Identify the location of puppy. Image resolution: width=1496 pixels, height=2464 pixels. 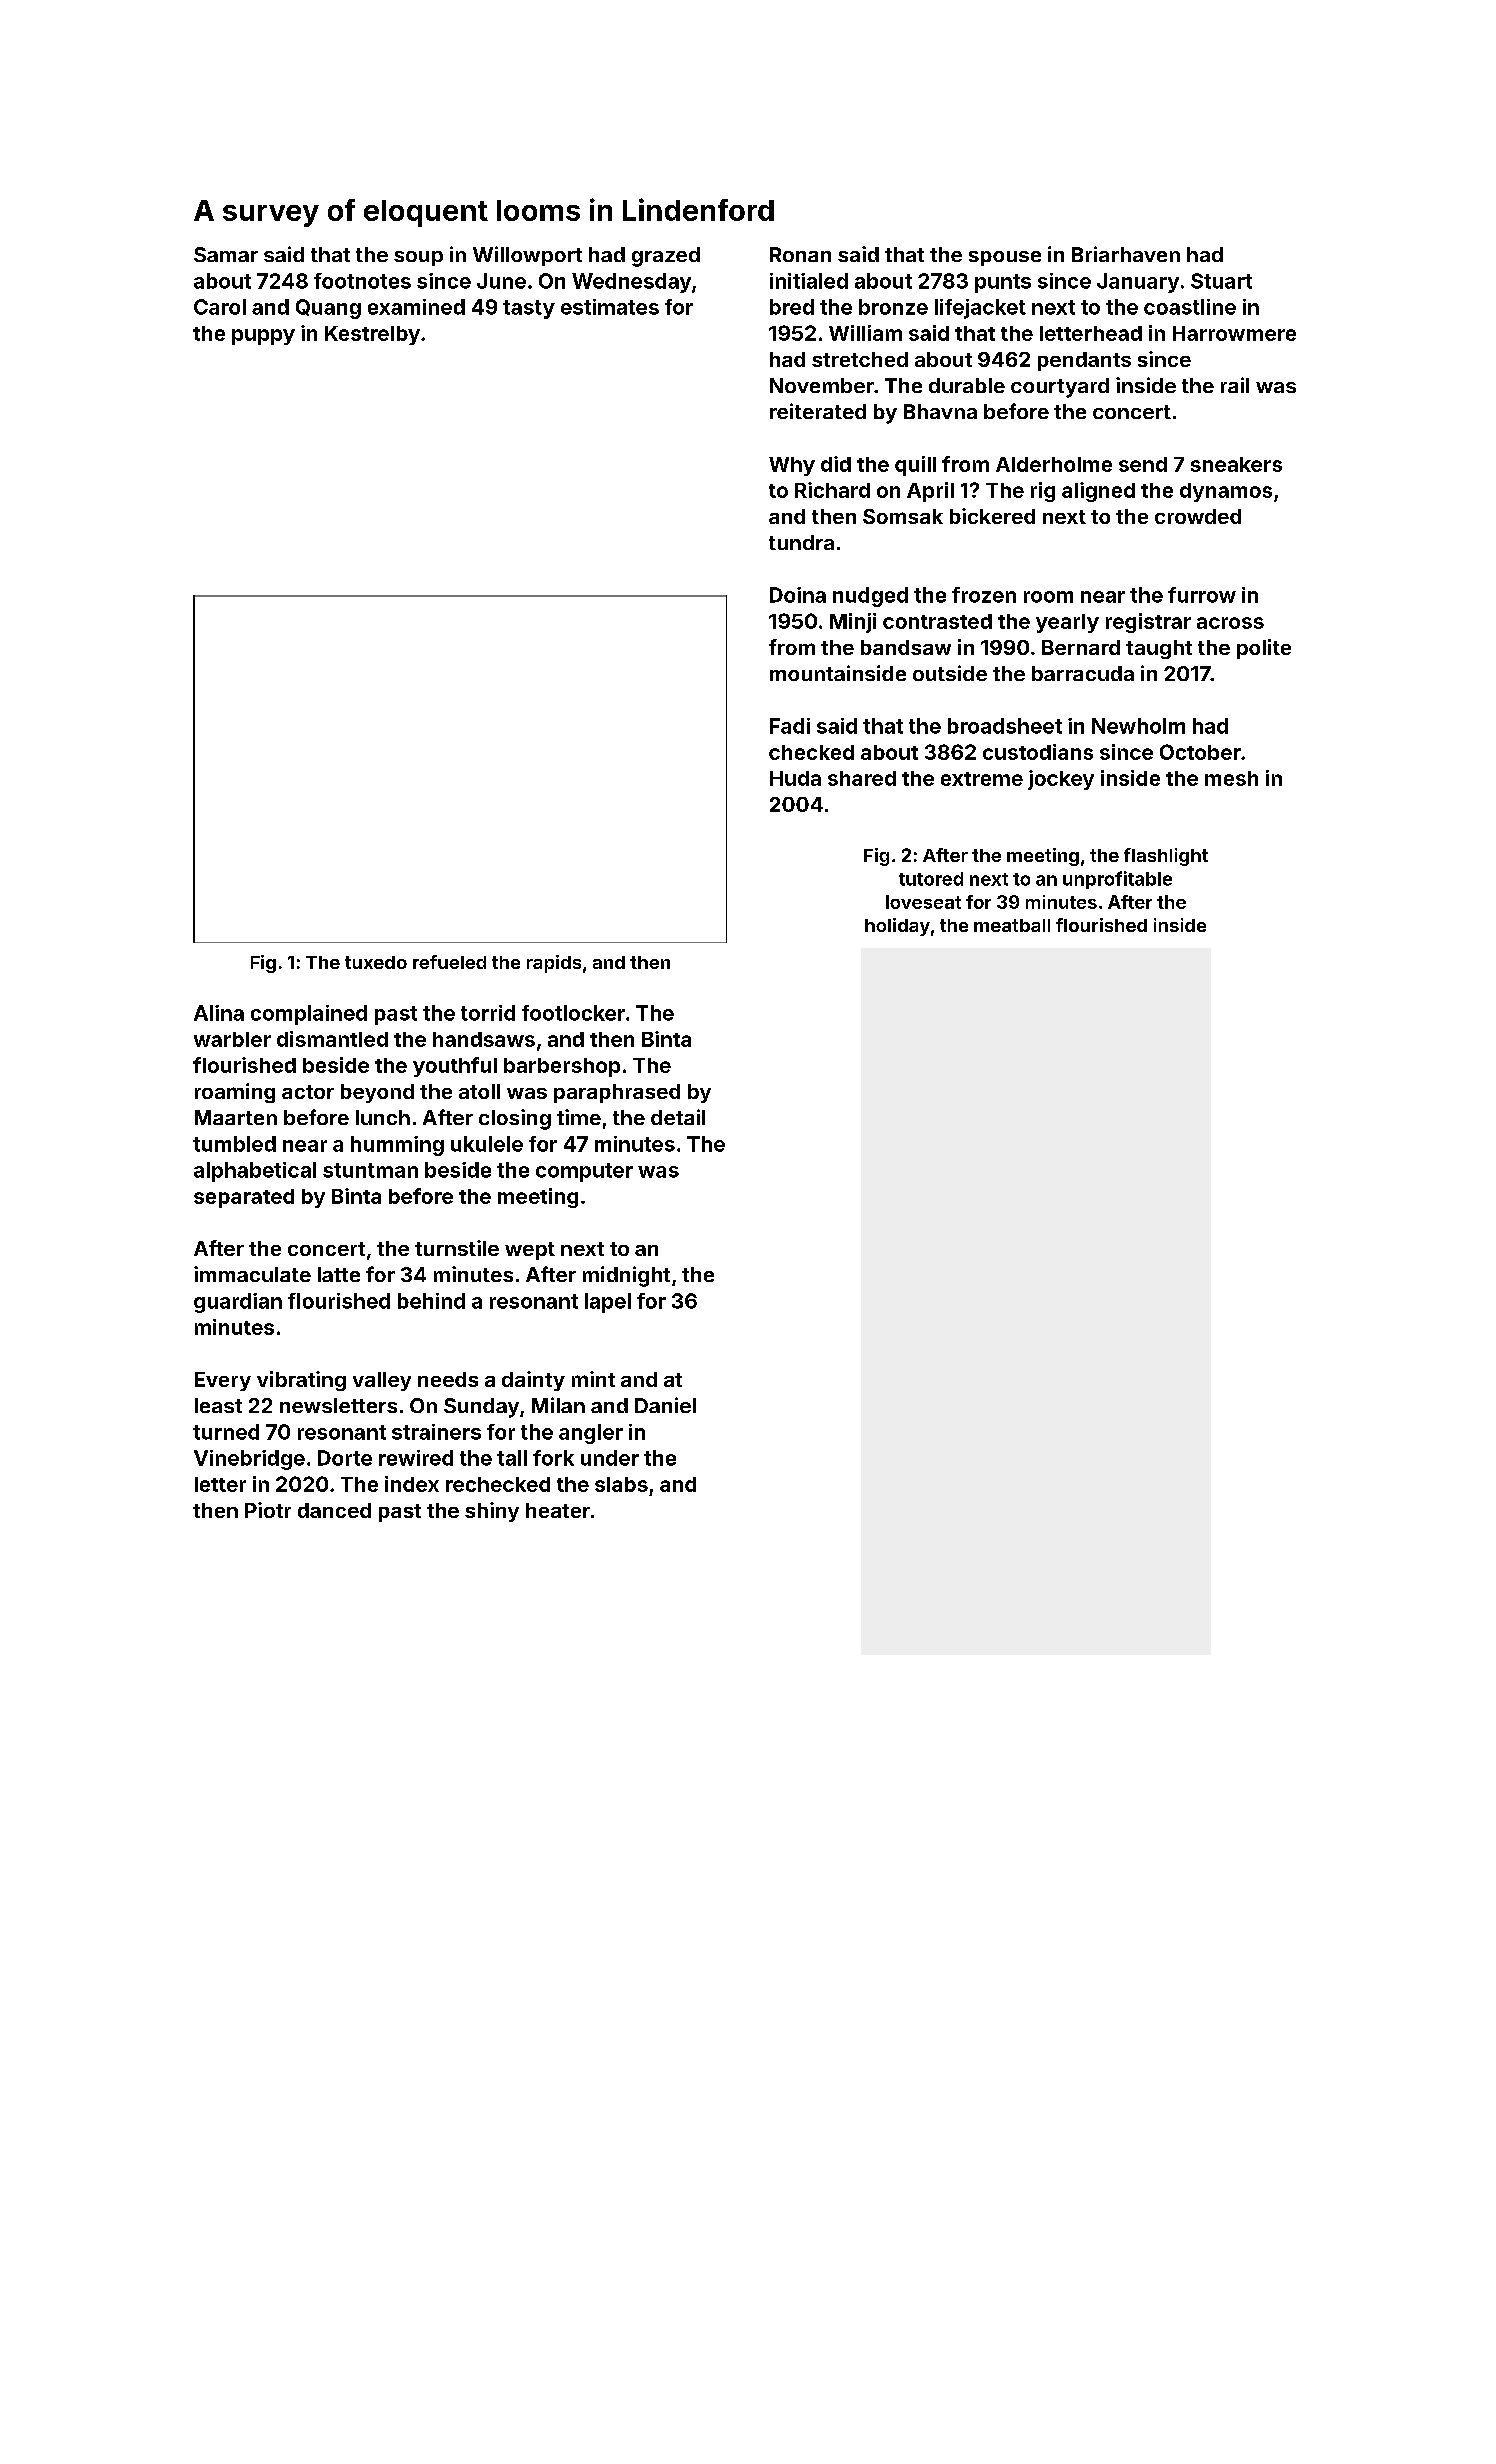
(263, 337).
